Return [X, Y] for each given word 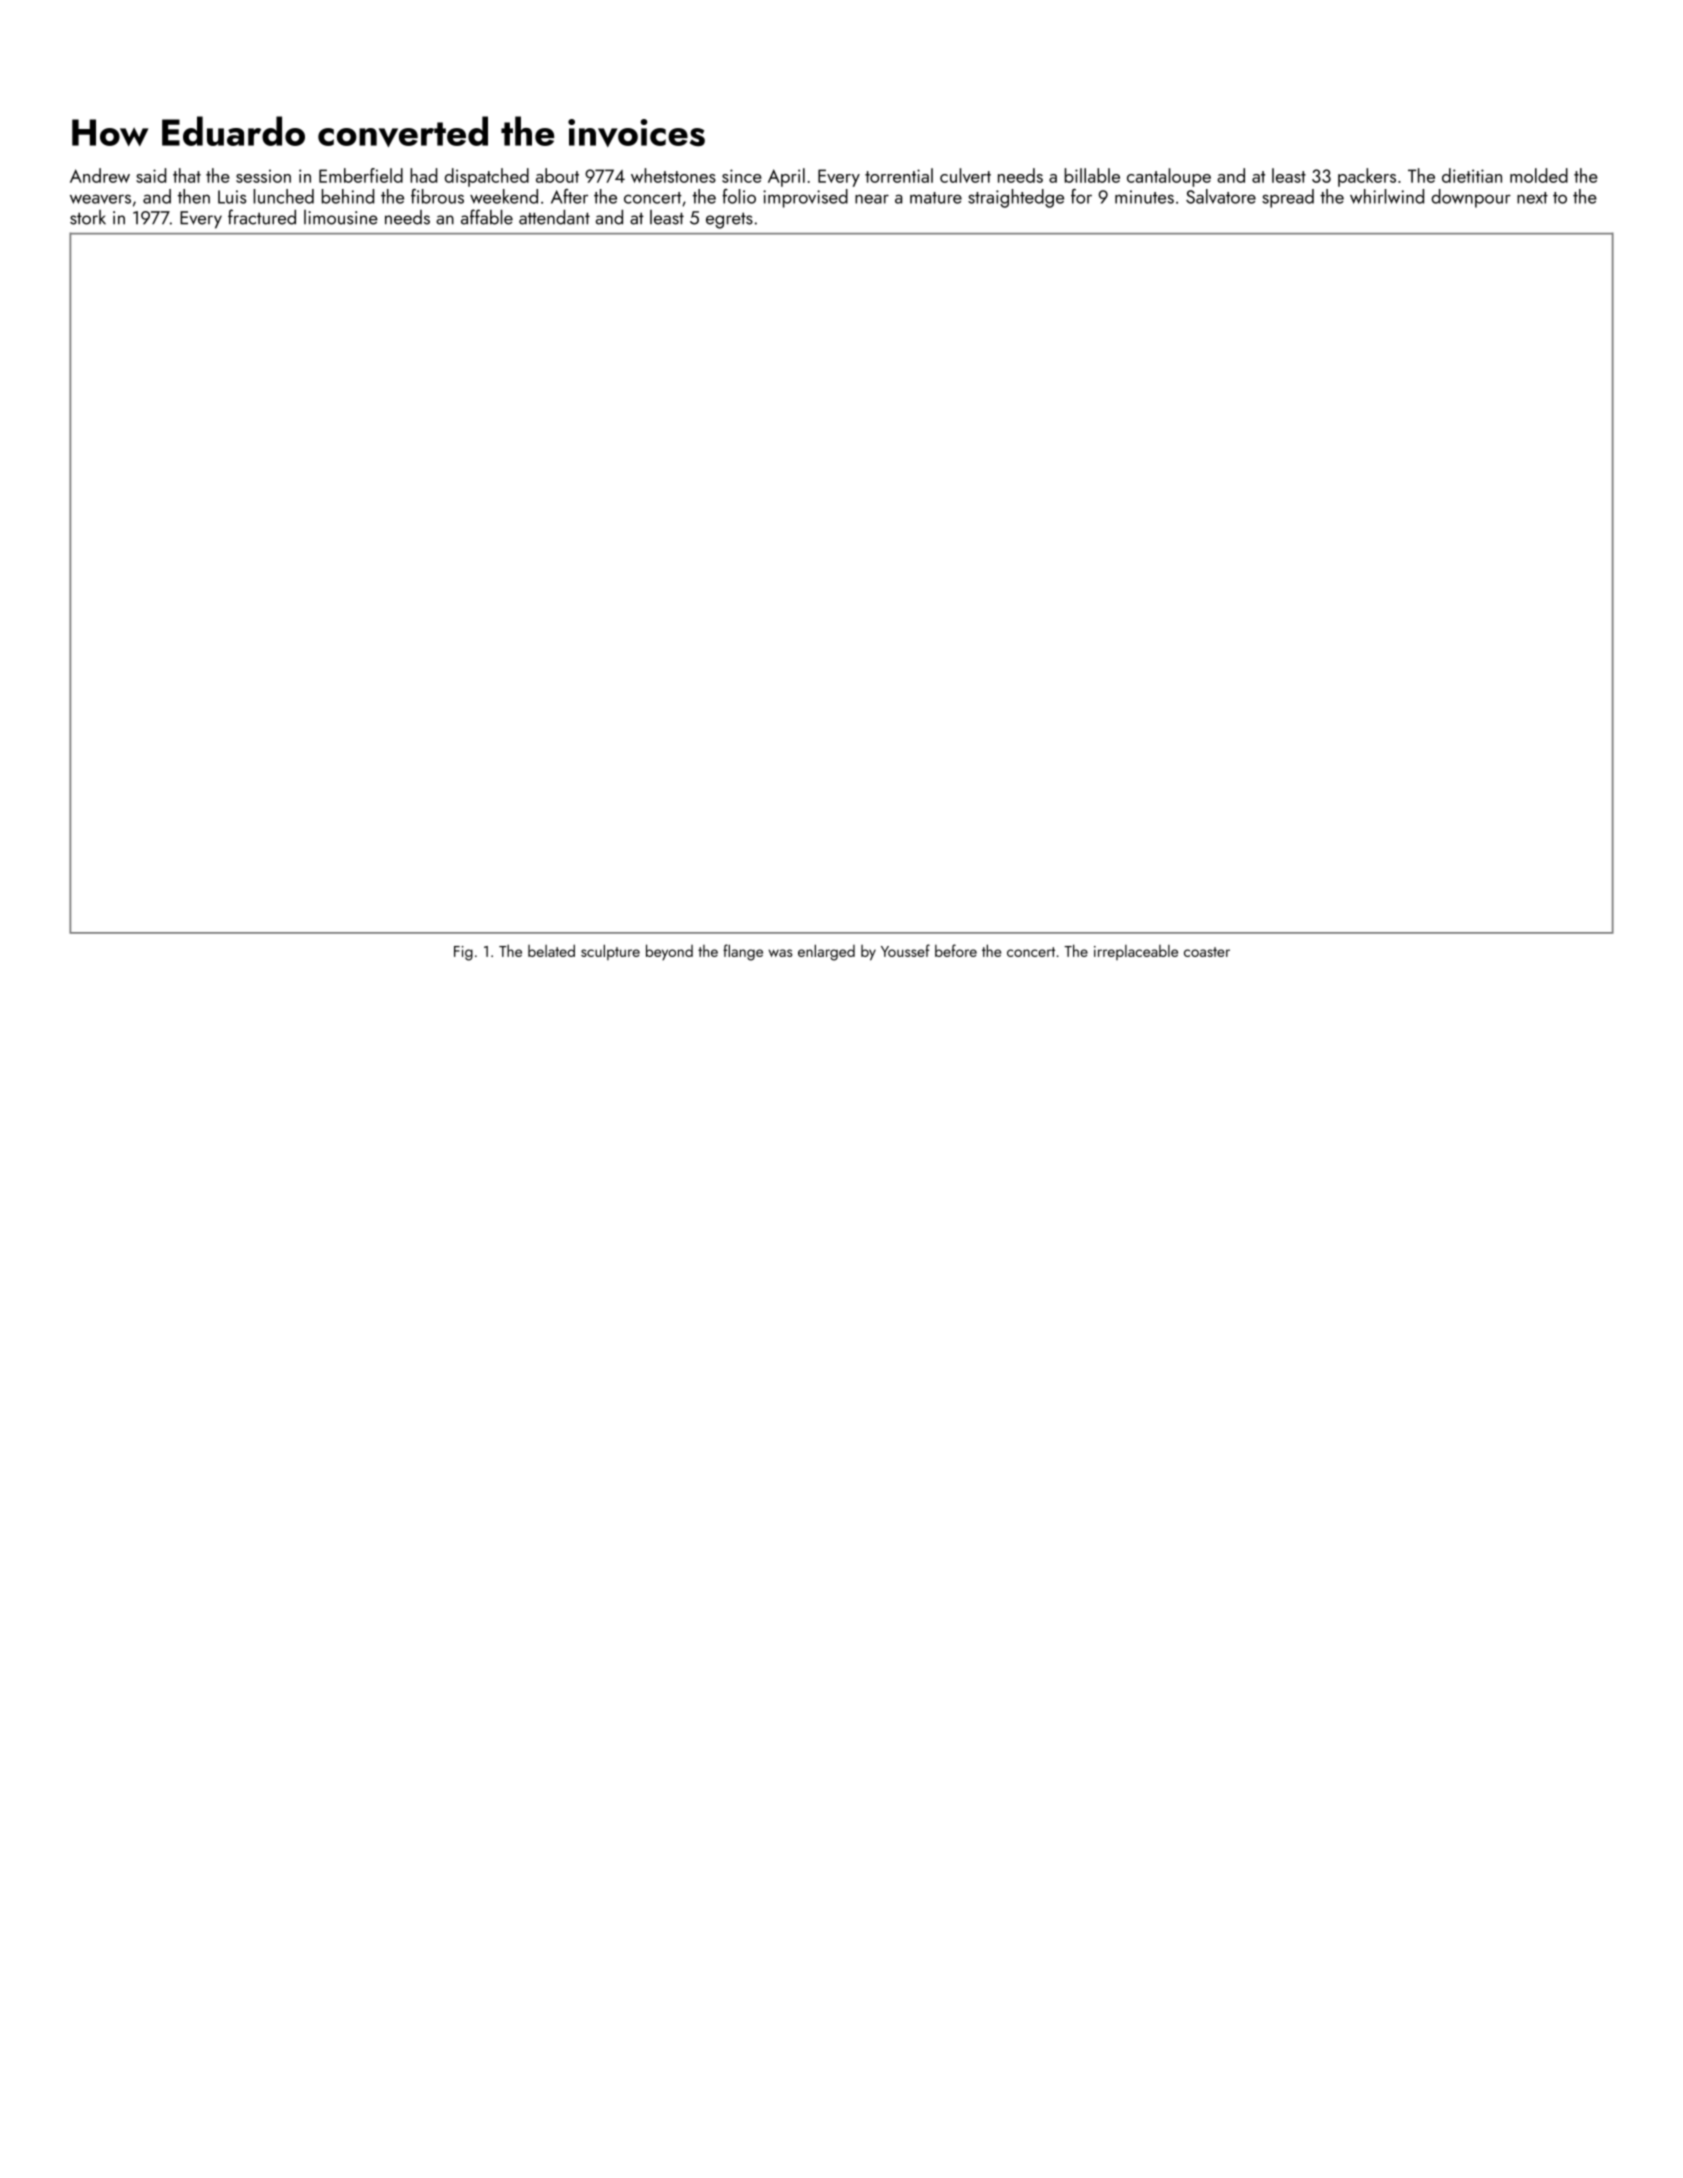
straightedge [1016, 198]
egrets [729, 220]
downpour [1471, 198]
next [1532, 198]
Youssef [905, 950]
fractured [262, 217]
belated [551, 950]
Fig [463, 953]
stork [88, 217]
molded [1539, 175]
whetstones [673, 175]
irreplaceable [1136, 952]
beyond [669, 952]
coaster [1207, 952]
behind [348, 196]
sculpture [610, 952]
